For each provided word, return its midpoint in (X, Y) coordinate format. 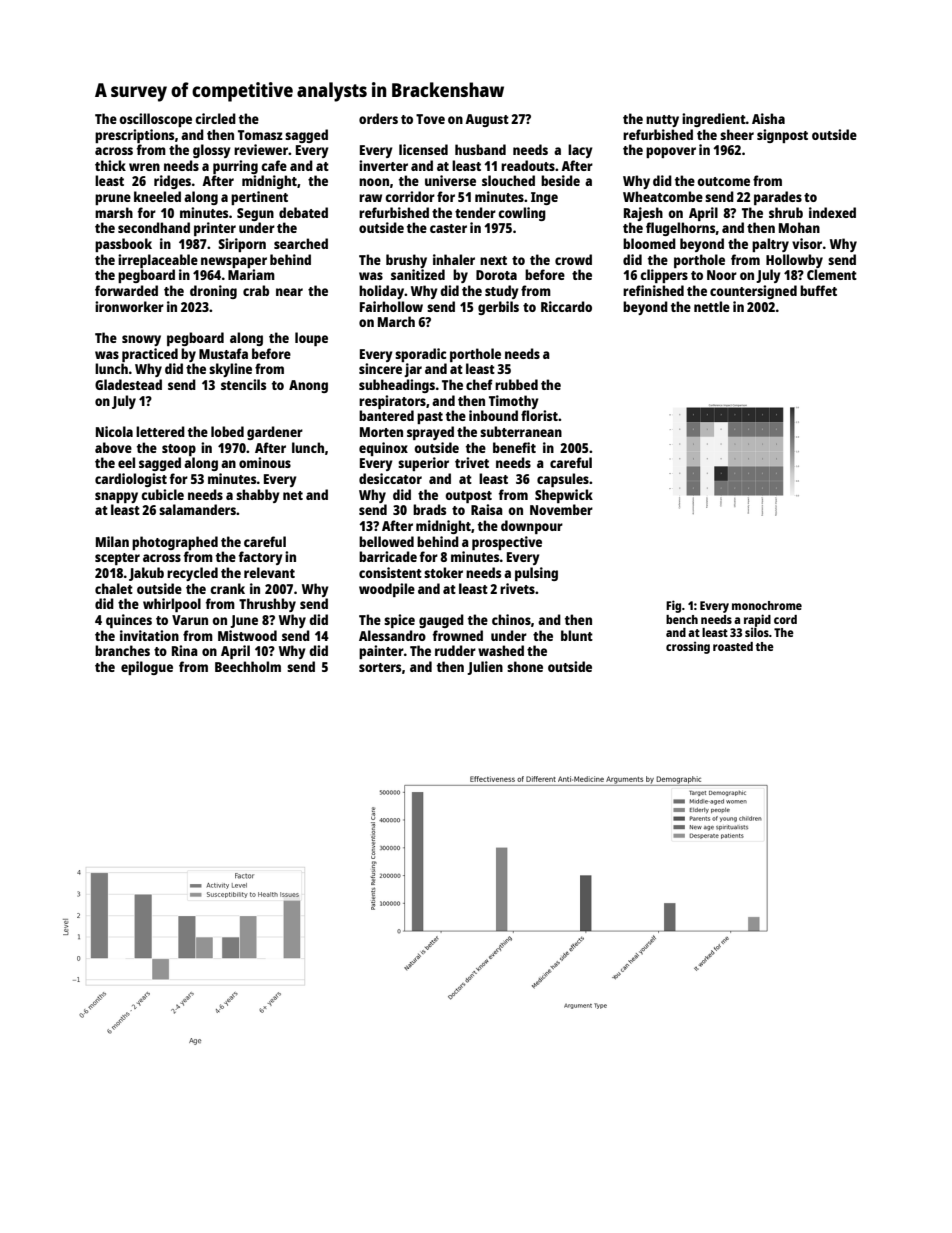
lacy (580, 151)
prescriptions (134, 136)
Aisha (768, 118)
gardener (275, 433)
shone (525, 666)
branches (122, 650)
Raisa (487, 509)
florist (539, 415)
